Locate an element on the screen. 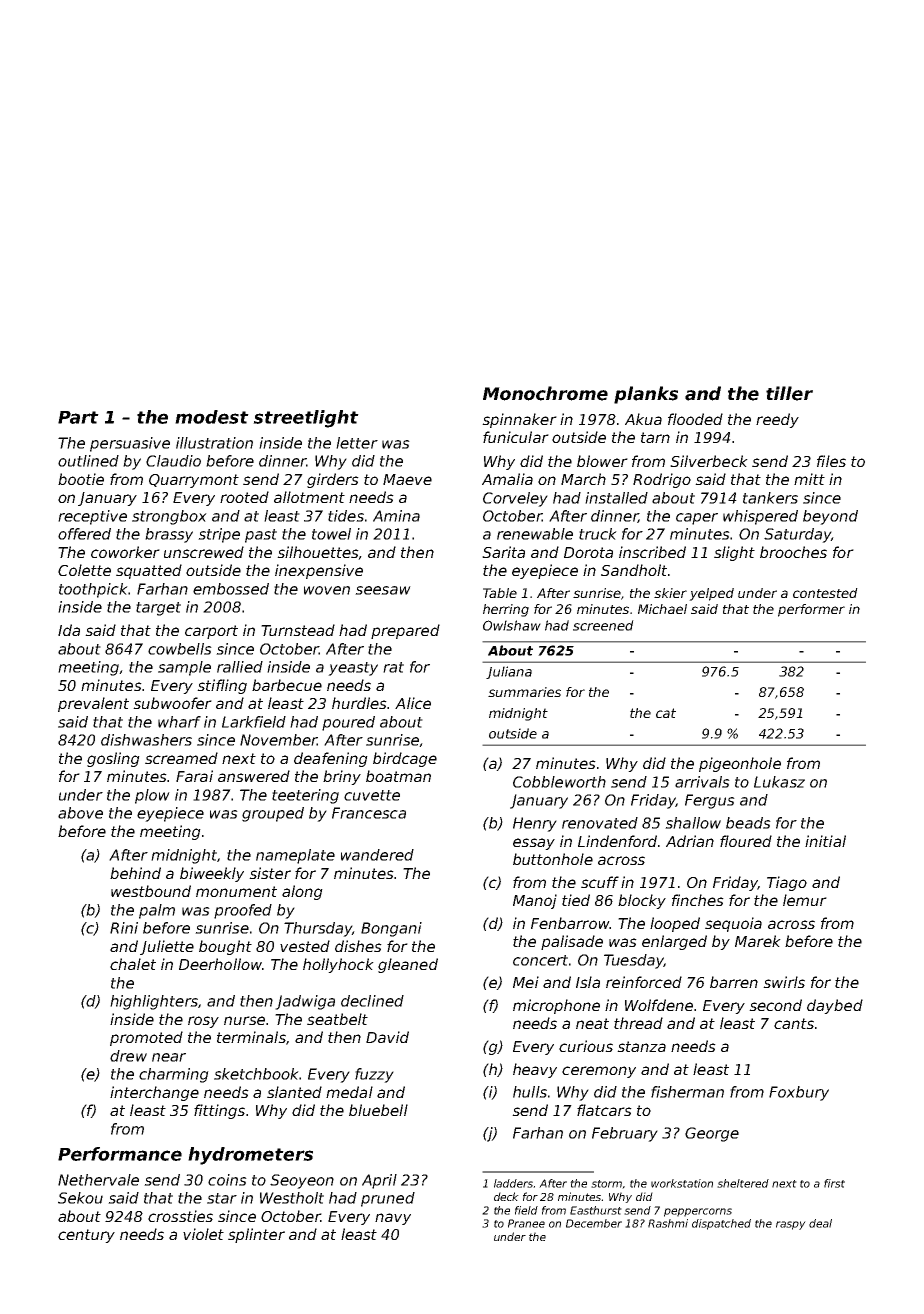 The height and width of the screenshot is (1314, 924). Cobbleworth is located at coordinates (559, 782).
